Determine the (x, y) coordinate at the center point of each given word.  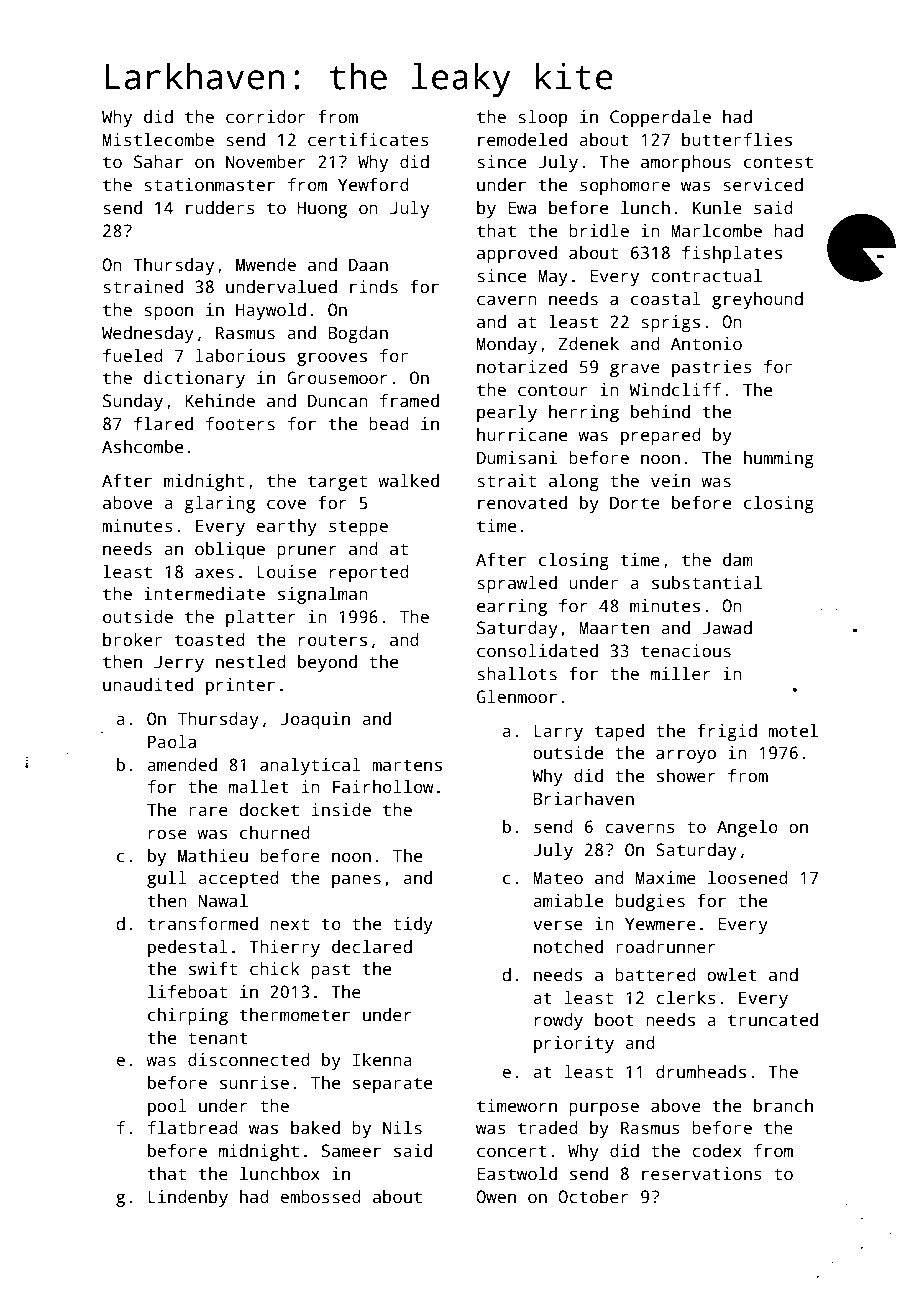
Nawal (223, 901)
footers (240, 424)
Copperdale (660, 118)
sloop (542, 118)
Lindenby (188, 1198)
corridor (266, 117)
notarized (522, 367)
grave (635, 370)
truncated (773, 1020)
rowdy (559, 1021)
